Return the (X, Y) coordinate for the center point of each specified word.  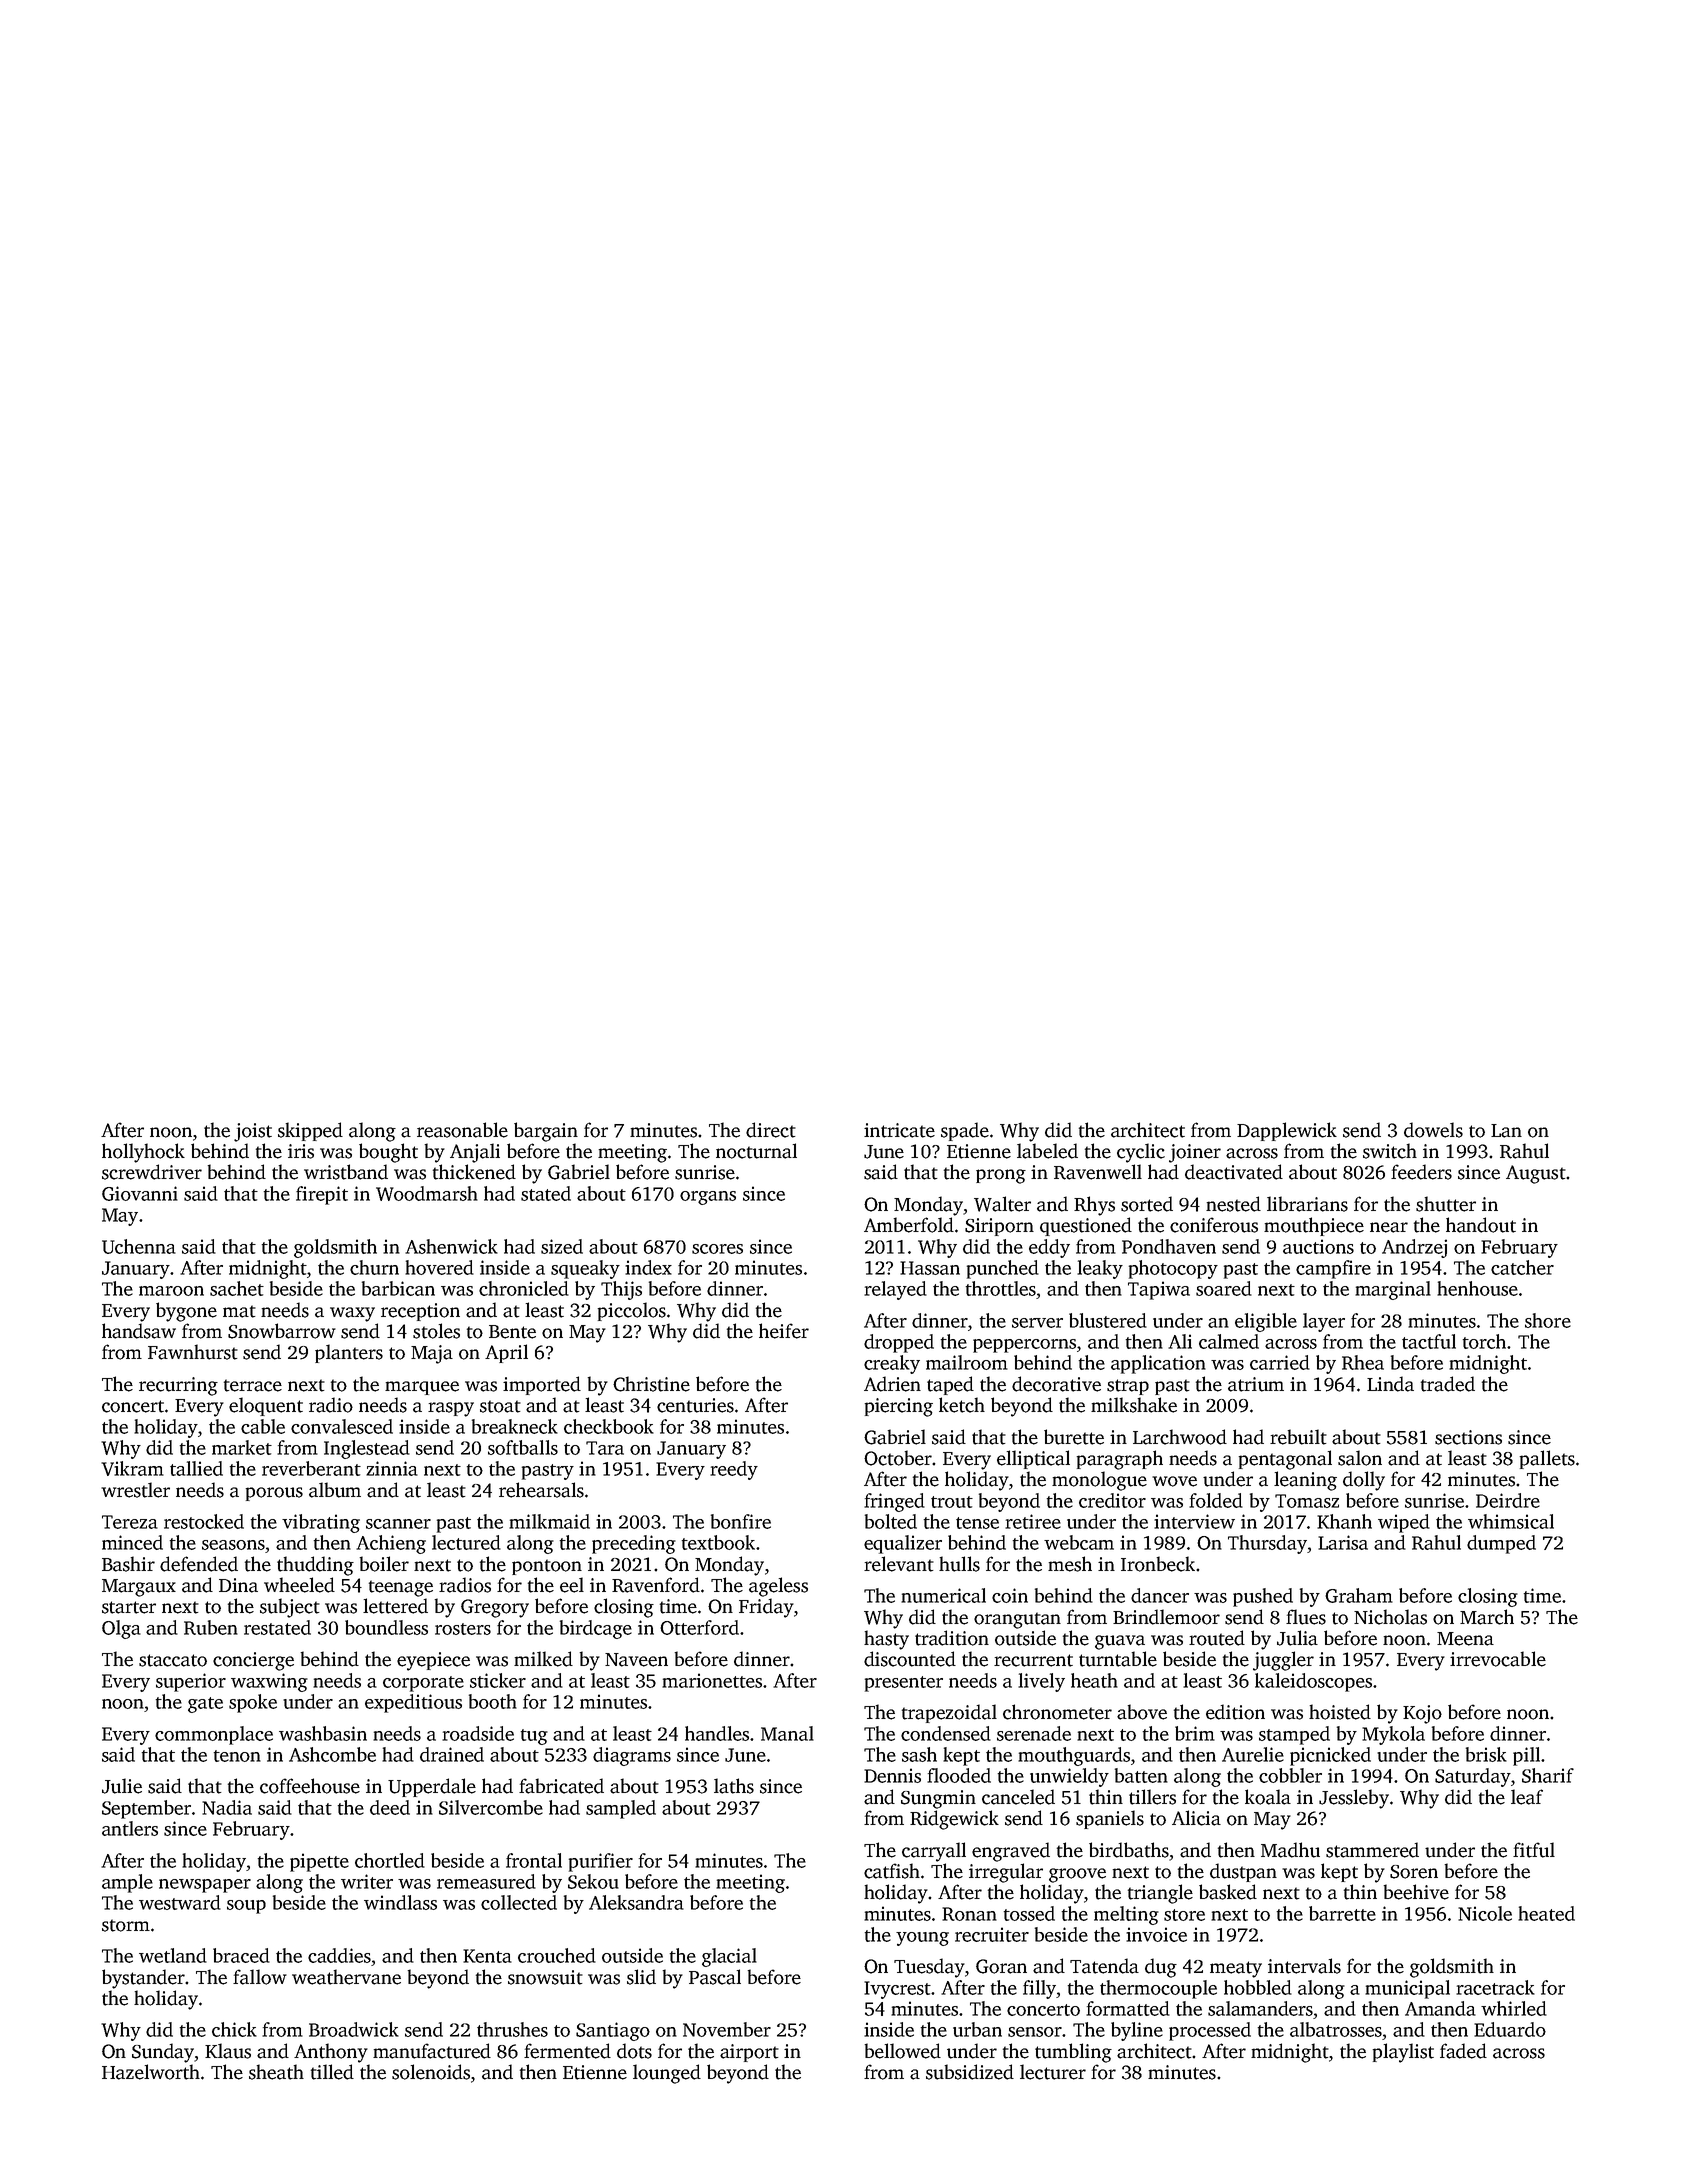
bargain (546, 1132)
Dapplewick (1287, 1131)
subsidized (970, 2072)
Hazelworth (151, 2072)
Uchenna (139, 1246)
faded (1463, 2051)
